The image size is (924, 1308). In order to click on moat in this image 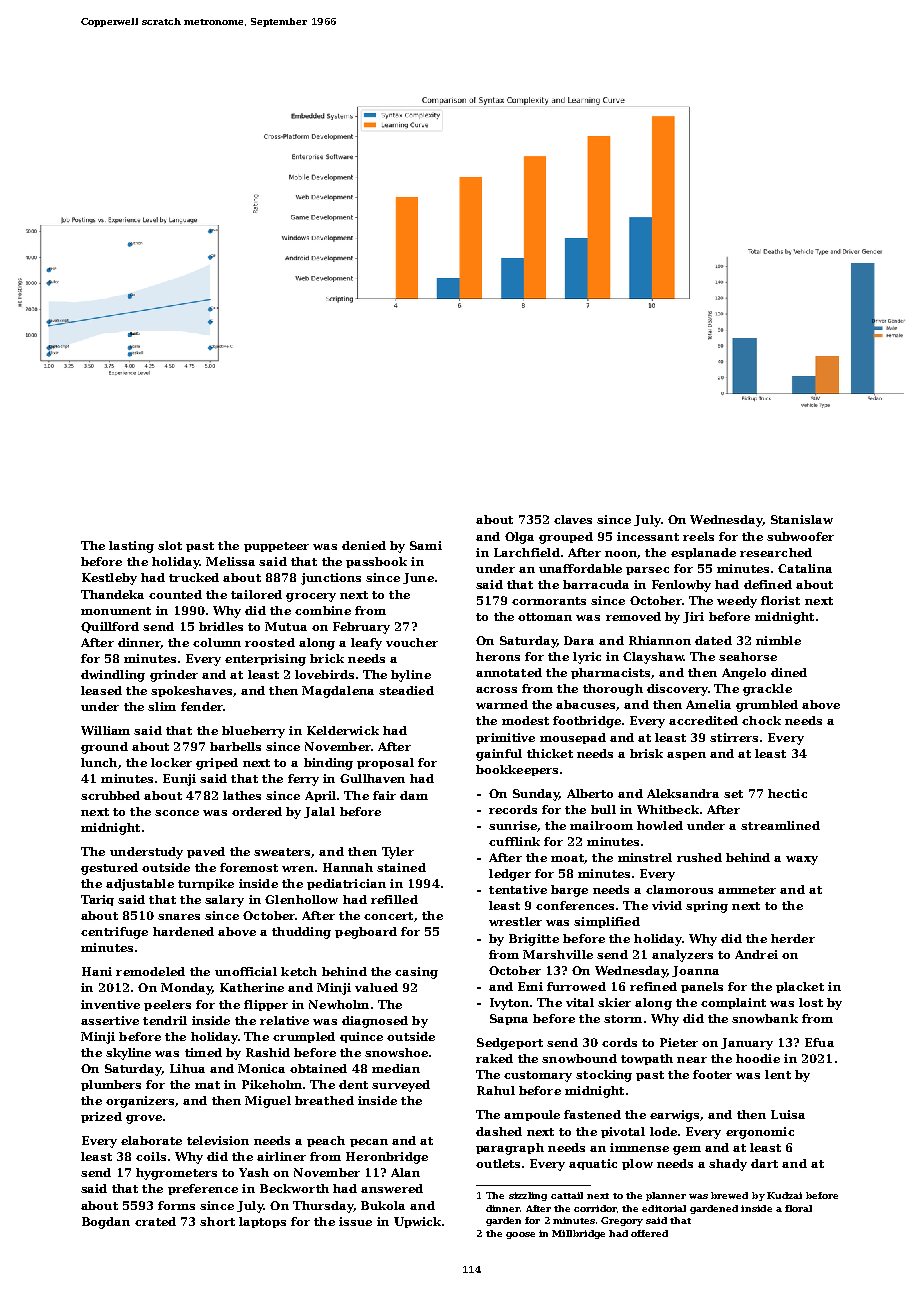, I will do `click(567, 858)`.
